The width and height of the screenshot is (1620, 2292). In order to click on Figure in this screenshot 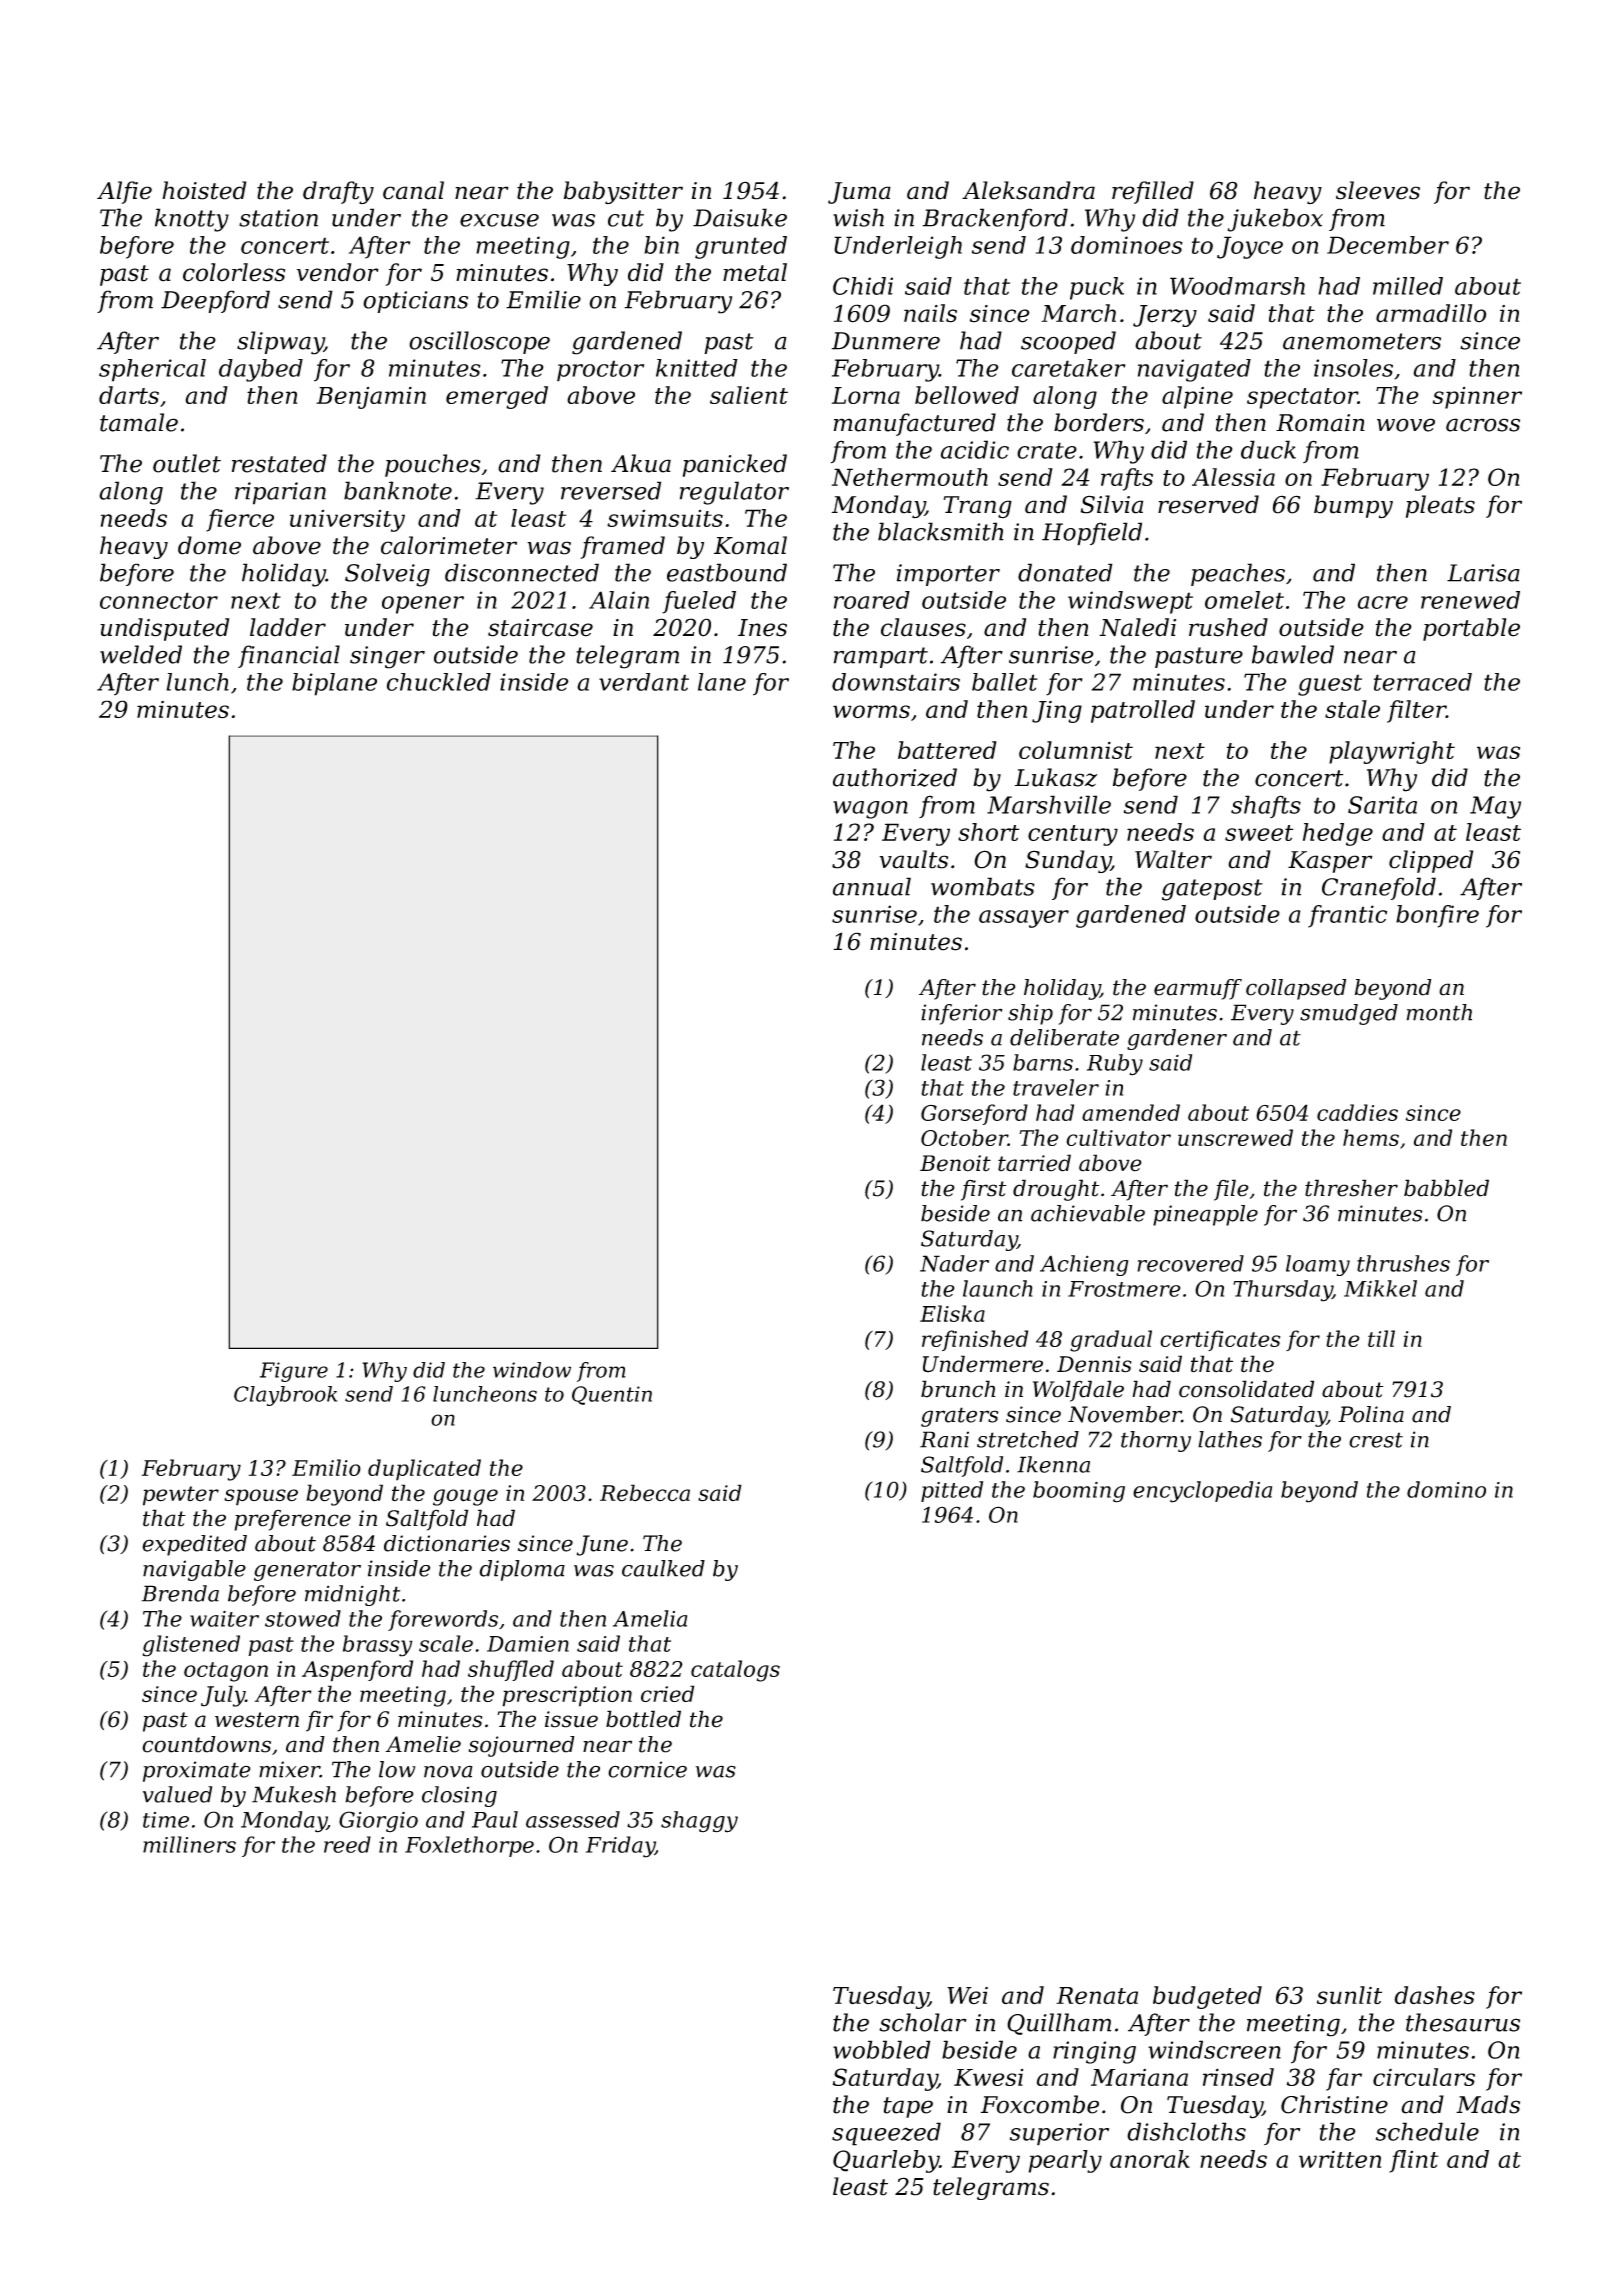, I will do `click(294, 1372)`.
